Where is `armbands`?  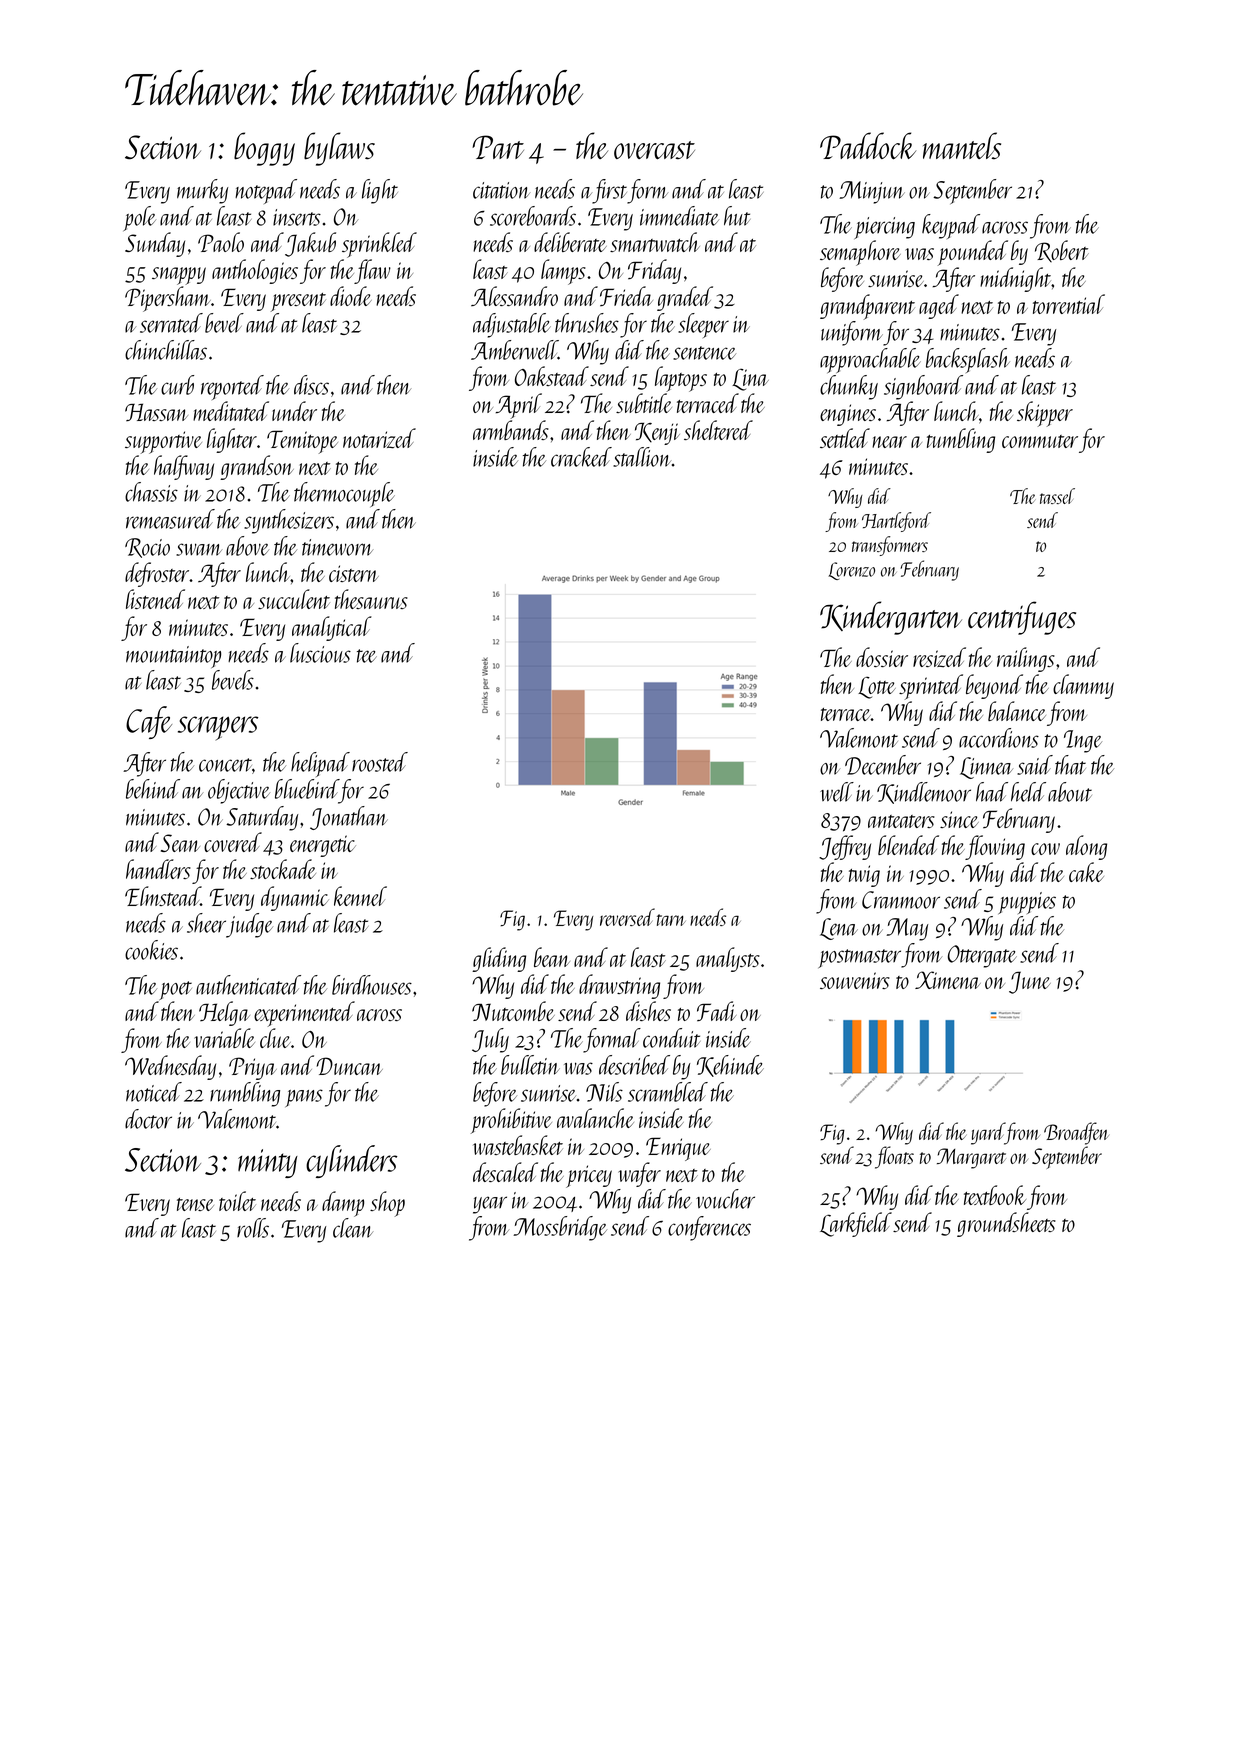
armbands is located at coordinates (511, 430).
